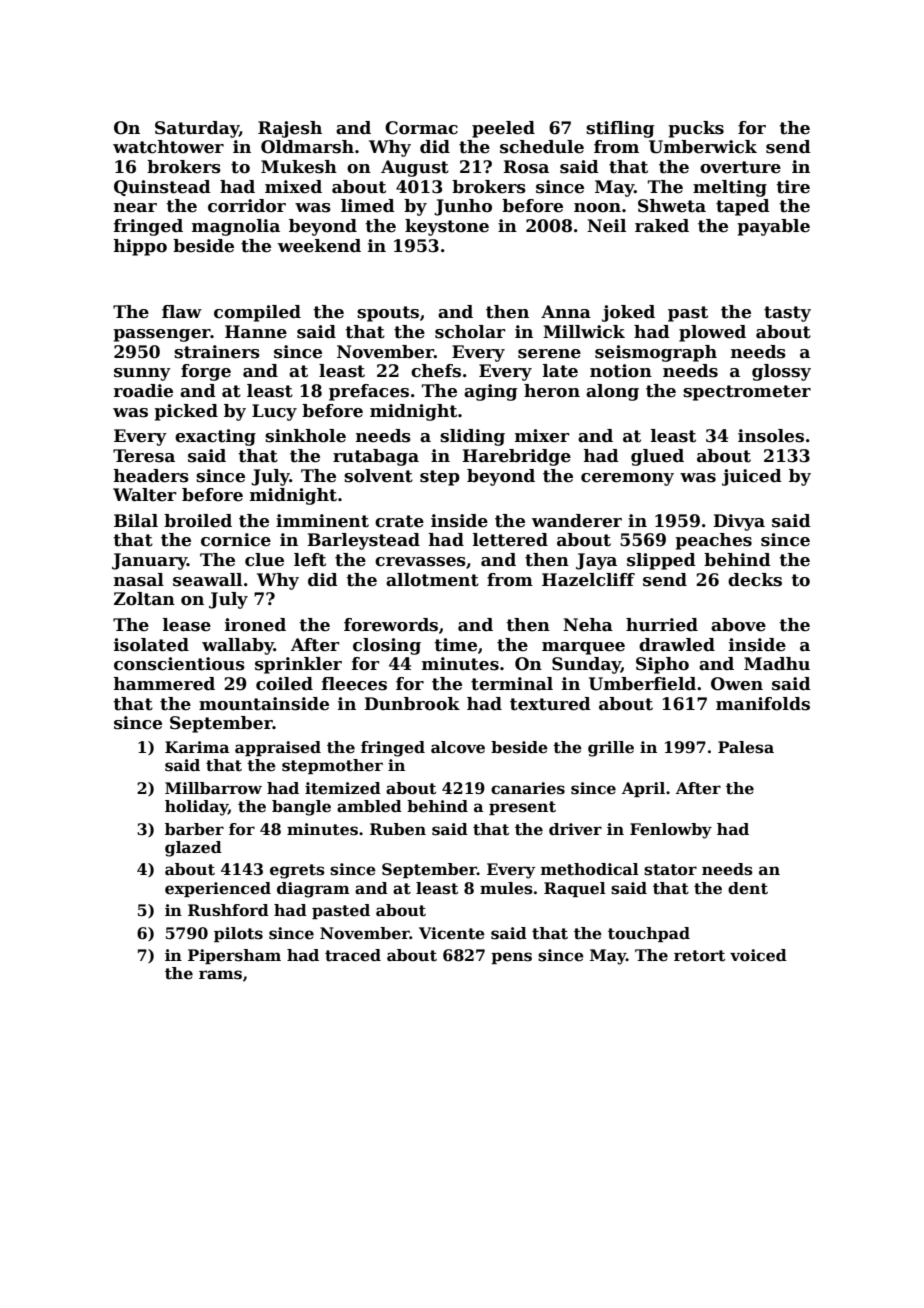 This screenshot has width=924, height=1308. What do you see at coordinates (322, 521) in the screenshot?
I see `imminent` at bounding box center [322, 521].
